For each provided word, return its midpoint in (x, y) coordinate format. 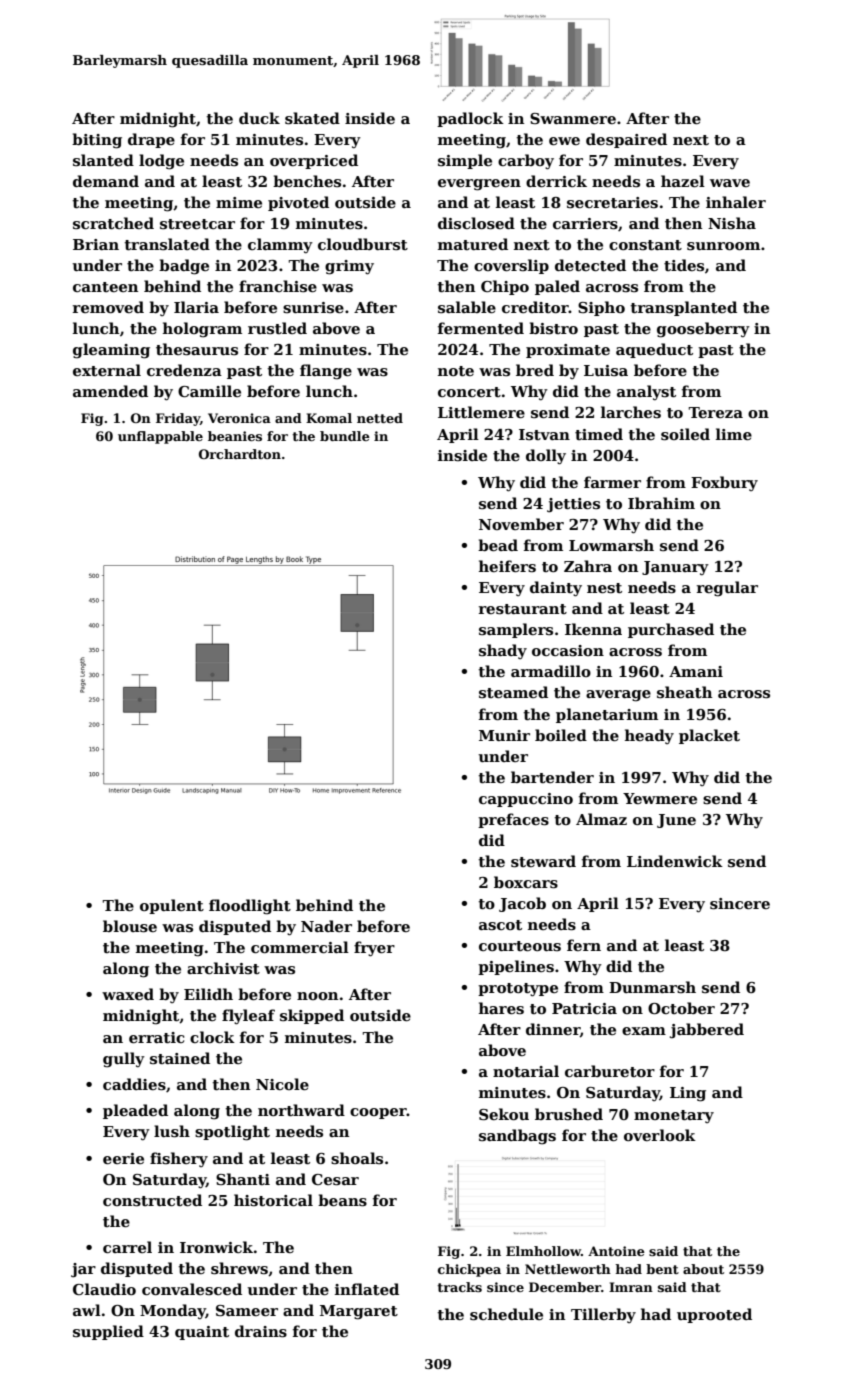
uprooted (714, 1315)
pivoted (298, 203)
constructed (152, 1200)
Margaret (359, 1312)
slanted (103, 160)
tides (684, 265)
